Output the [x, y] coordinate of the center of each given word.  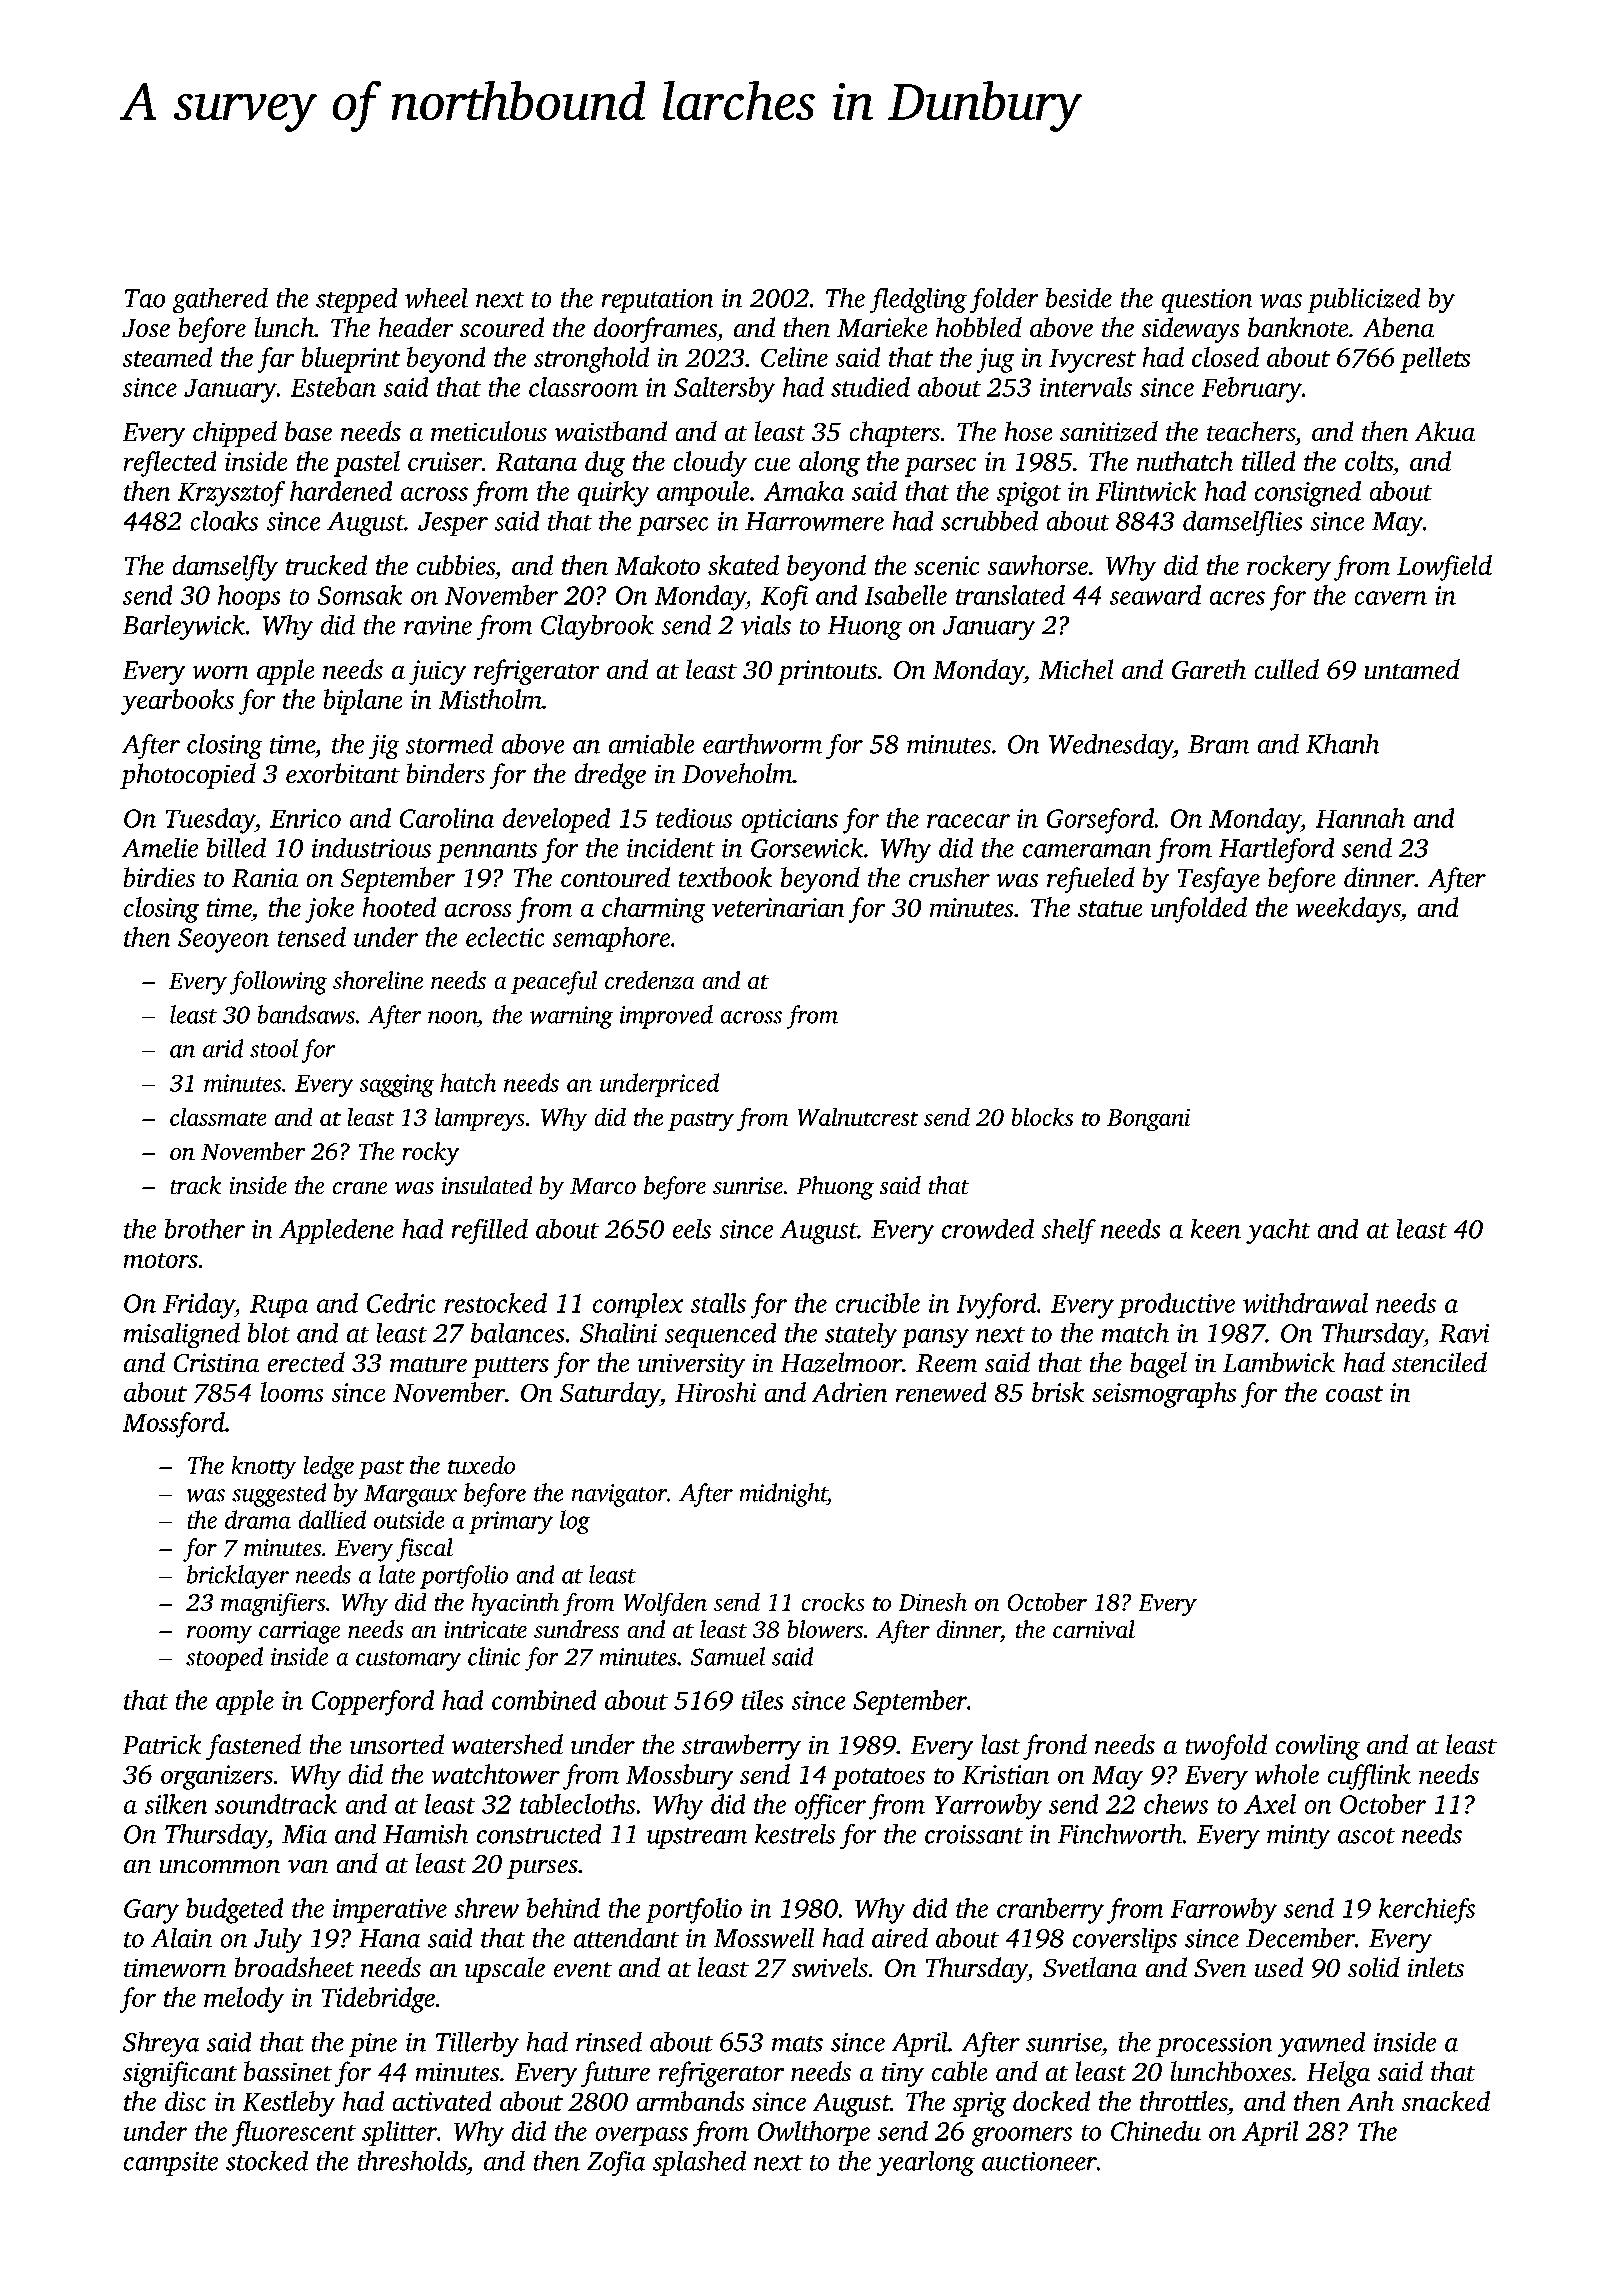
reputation [657, 301]
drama [258, 1519]
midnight [783, 1495]
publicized [1364, 300]
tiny [903, 2075]
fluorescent [294, 2134]
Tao [145, 298]
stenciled [1439, 1362]
